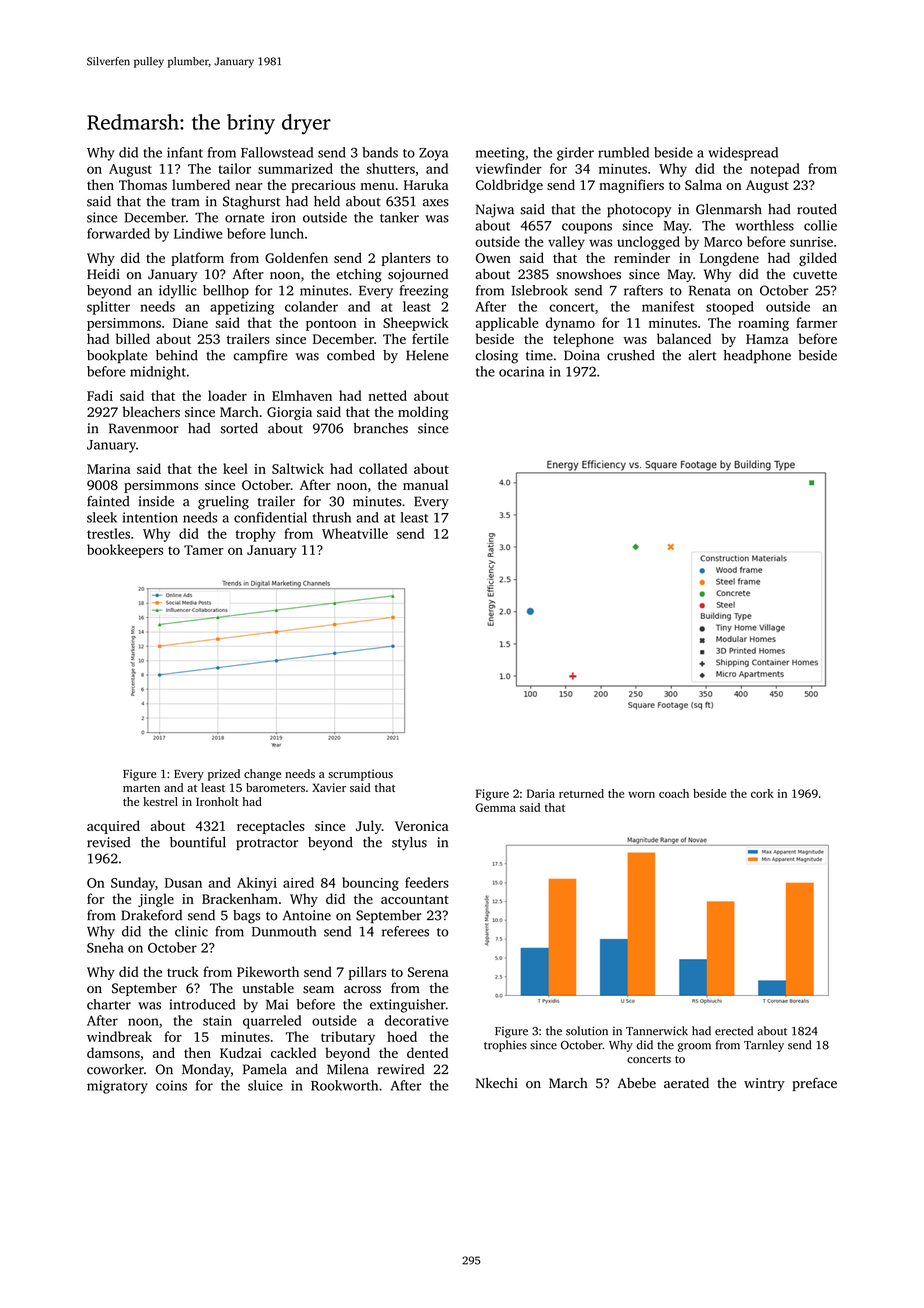  What do you see at coordinates (500, 154) in the screenshot?
I see `meeting` at bounding box center [500, 154].
